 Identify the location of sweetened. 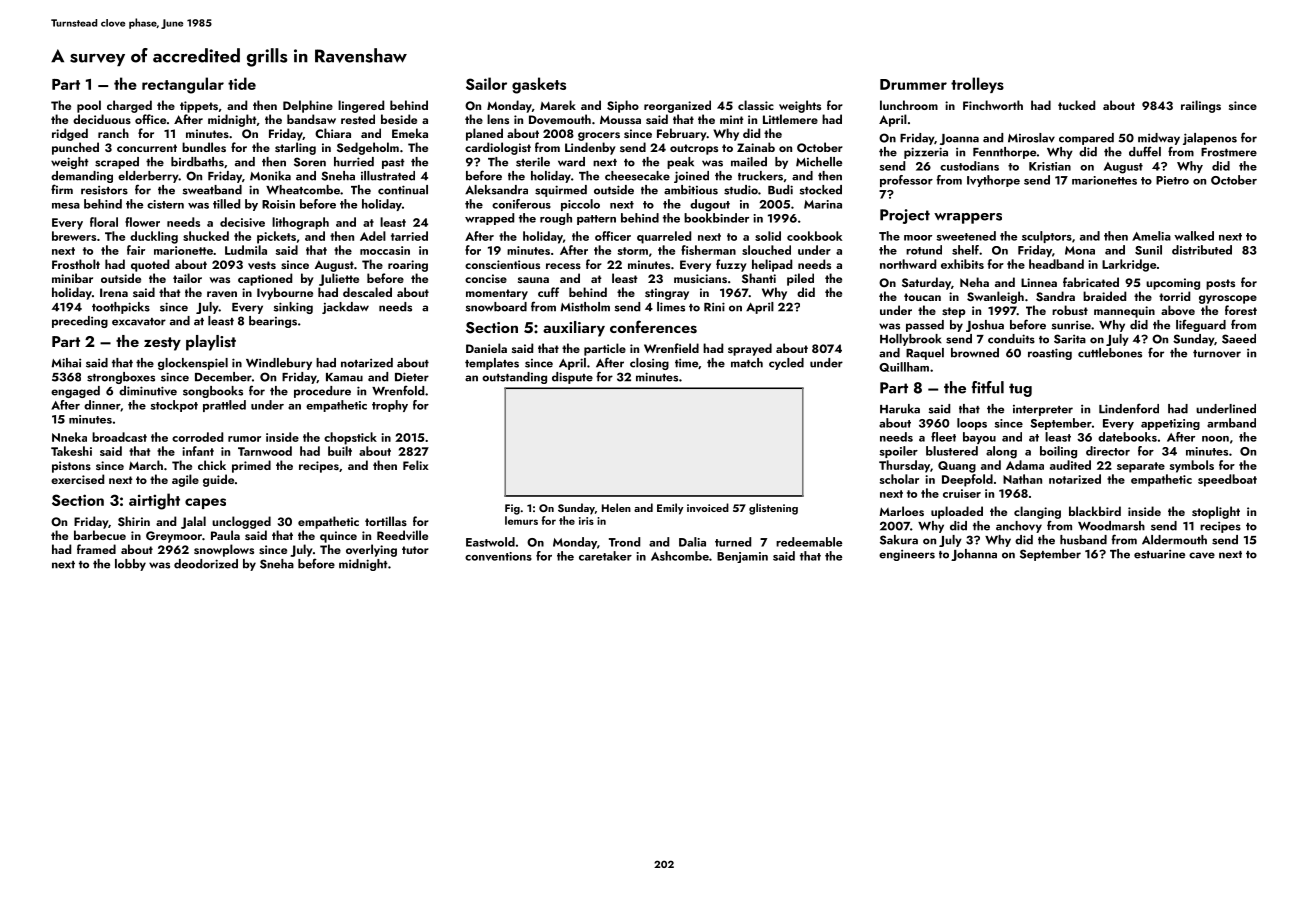
(966, 236).
